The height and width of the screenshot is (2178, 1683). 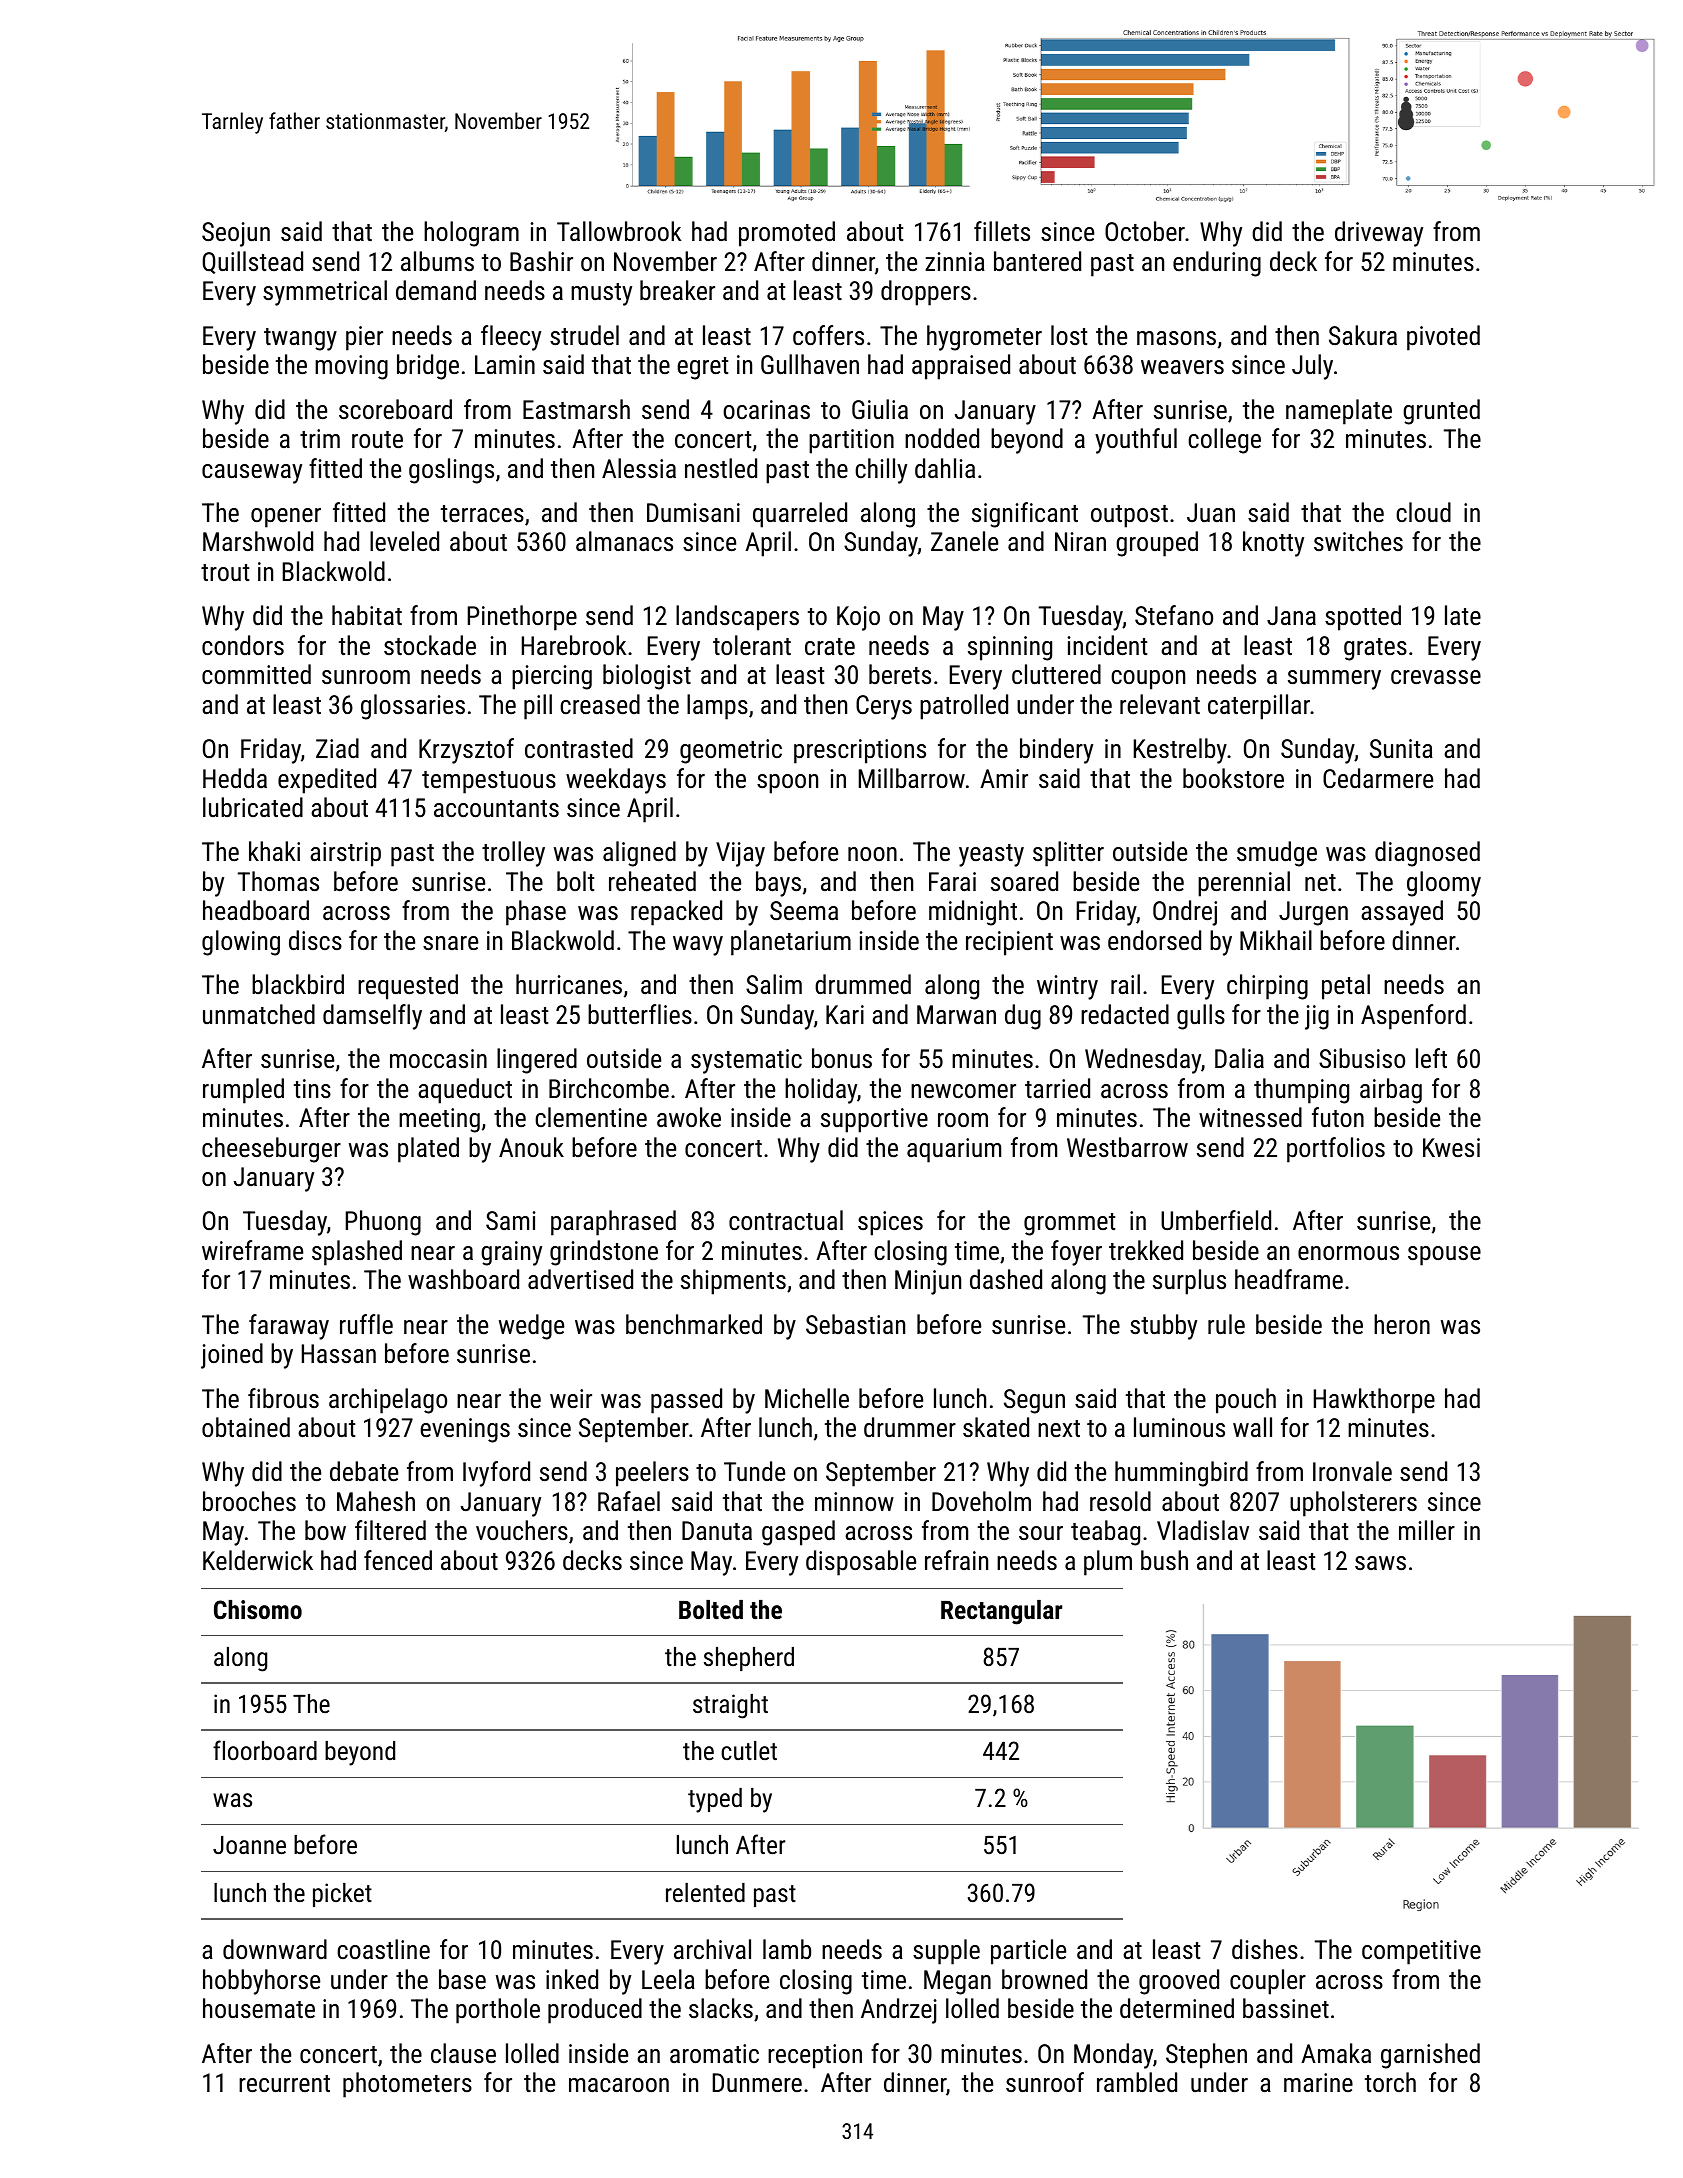 What do you see at coordinates (1182, 367) in the screenshot?
I see `weavers` at bounding box center [1182, 367].
